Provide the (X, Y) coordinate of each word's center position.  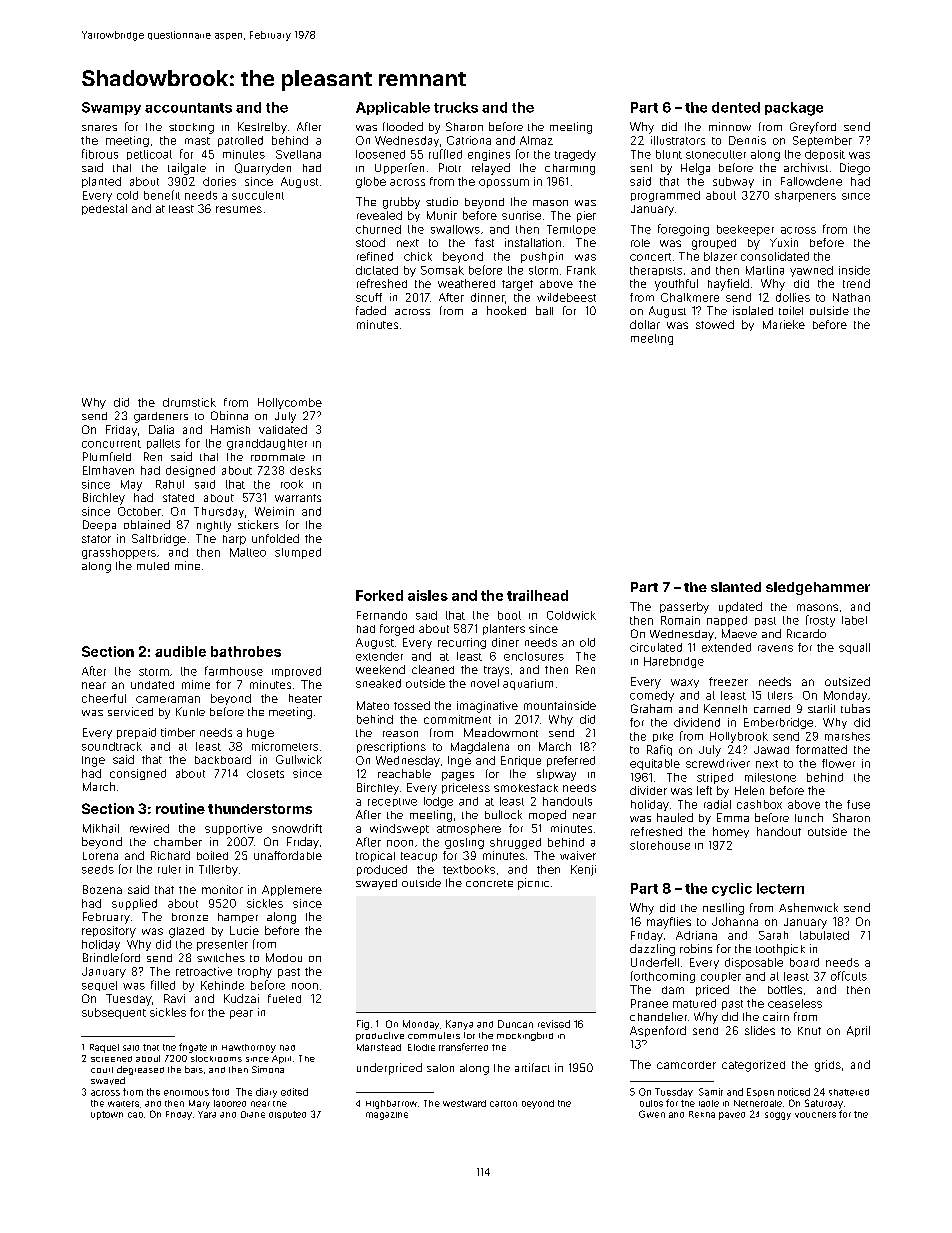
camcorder (686, 1065)
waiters (123, 1104)
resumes (239, 209)
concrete (489, 883)
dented (736, 107)
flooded (403, 126)
